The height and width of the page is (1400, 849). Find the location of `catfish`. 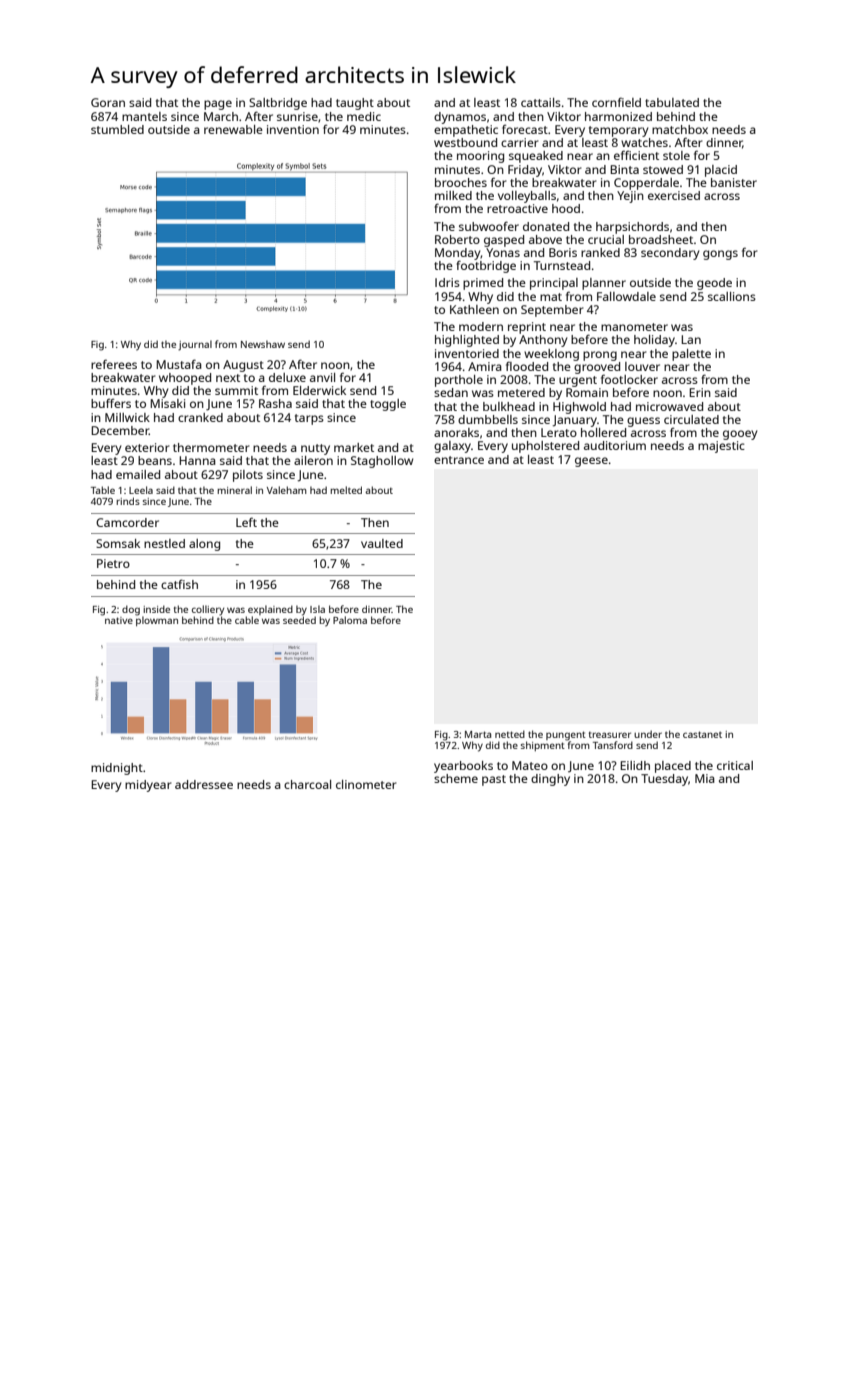

catfish is located at coordinates (179, 584).
